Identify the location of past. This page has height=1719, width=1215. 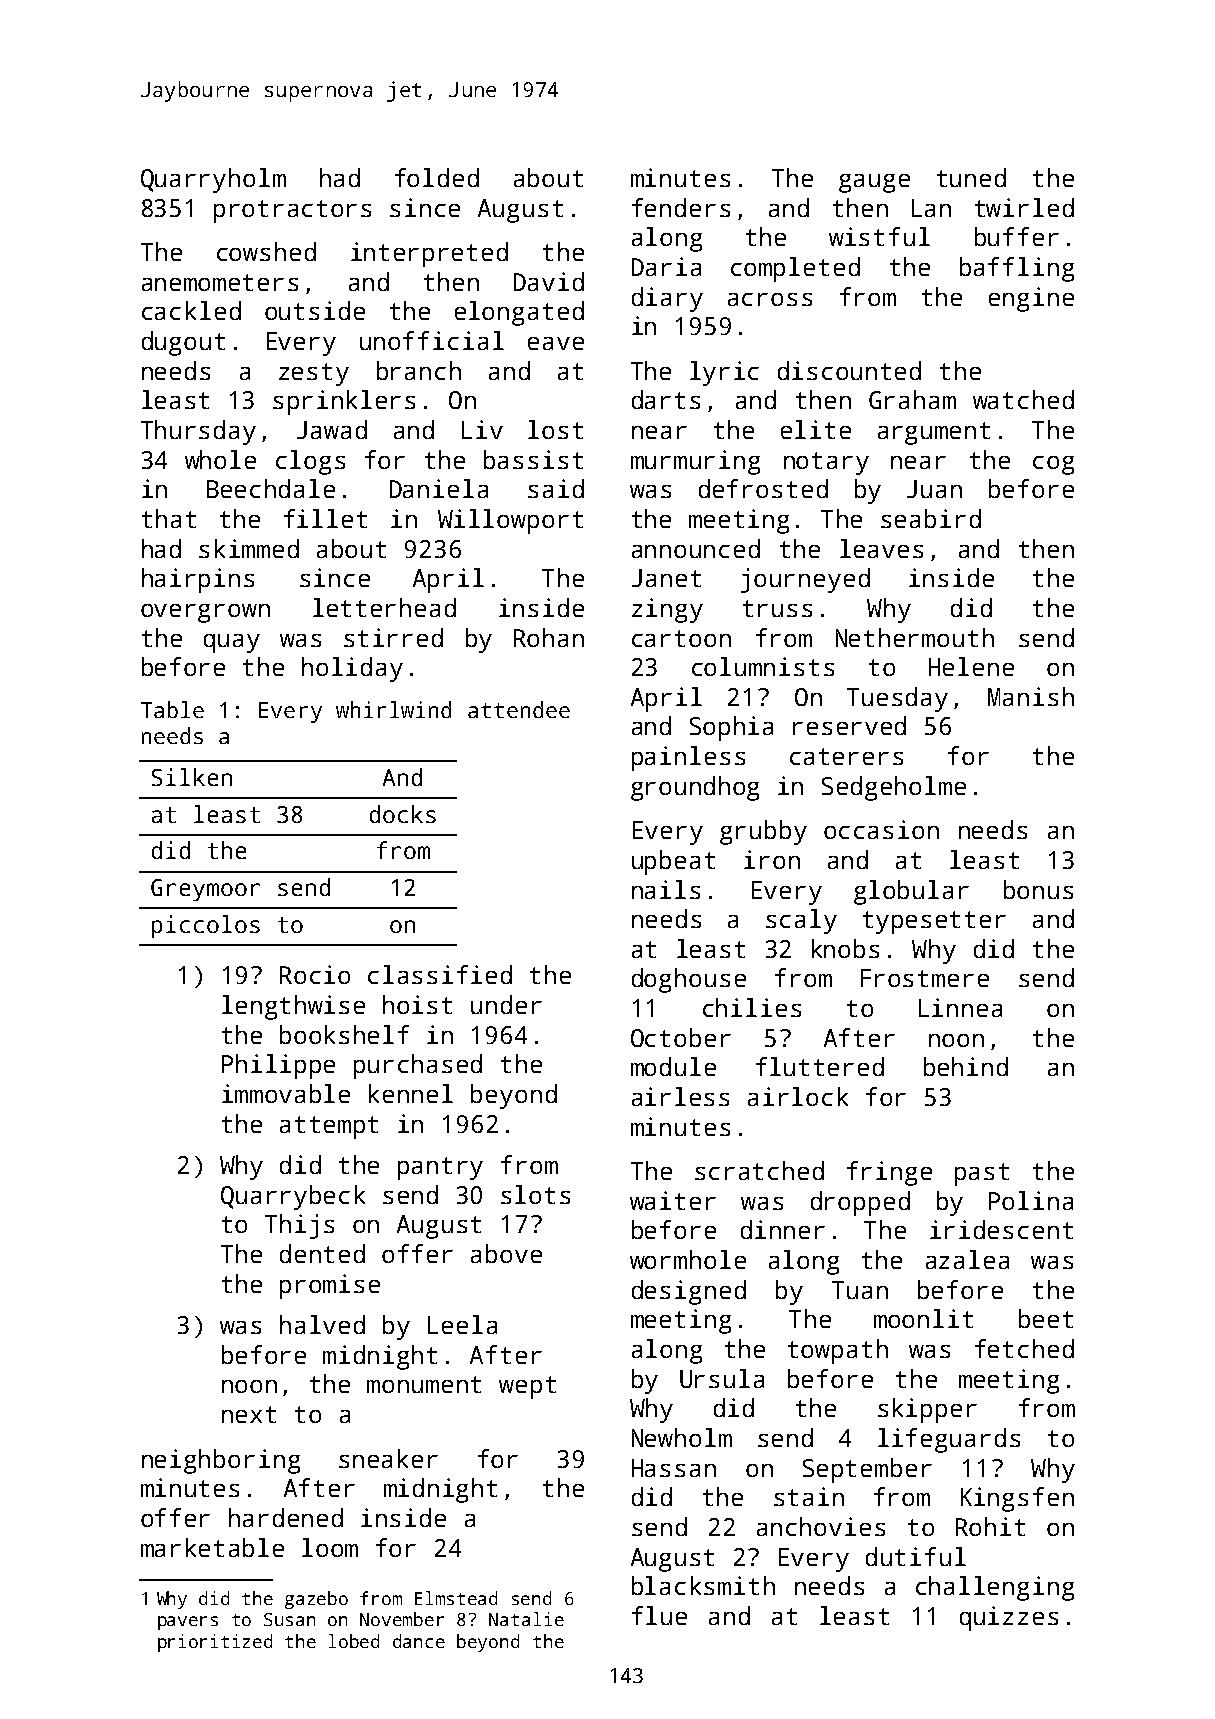
(982, 1174).
